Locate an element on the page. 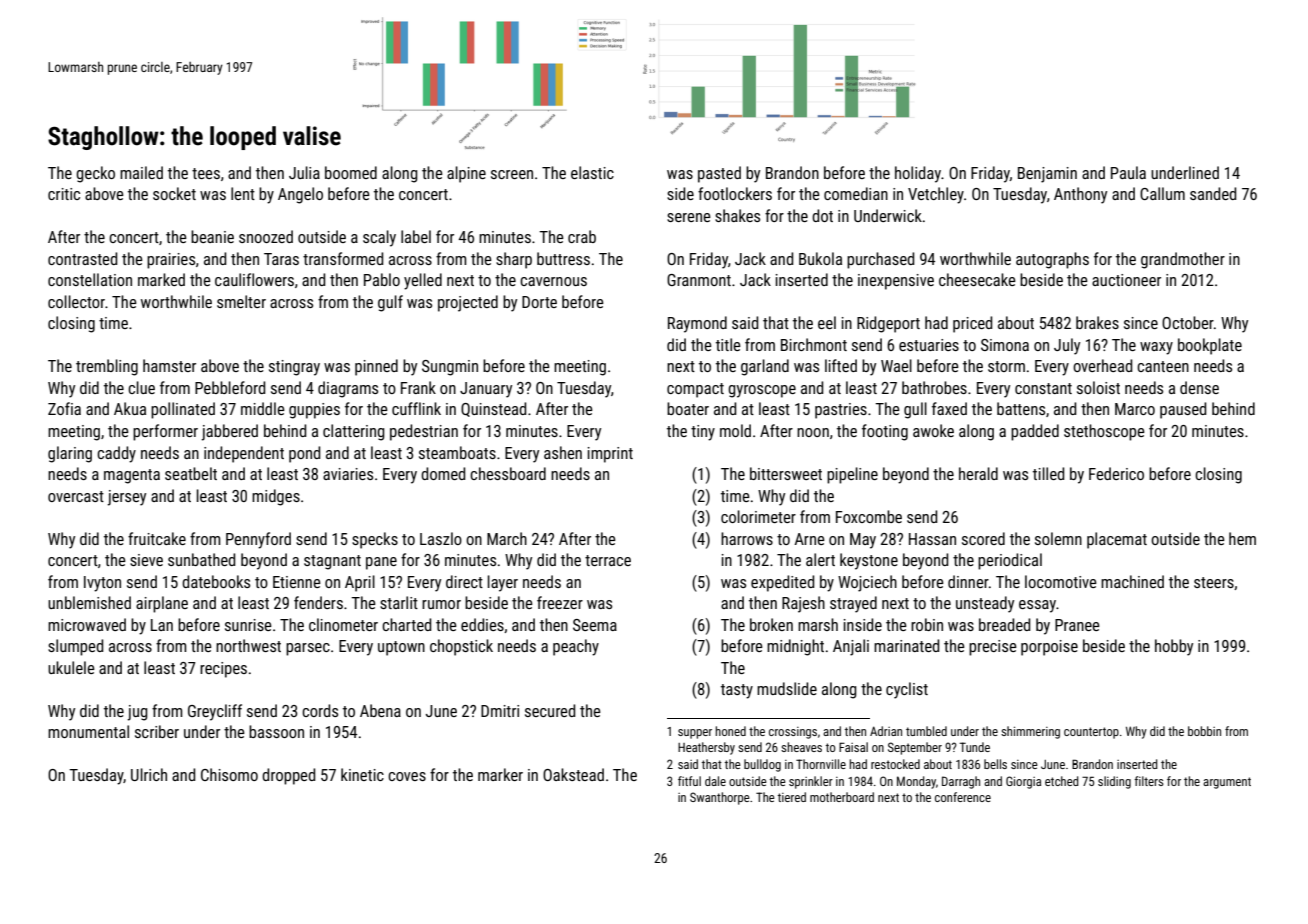 This page has height=924, width=1308. Chisomo is located at coordinates (229, 774).
